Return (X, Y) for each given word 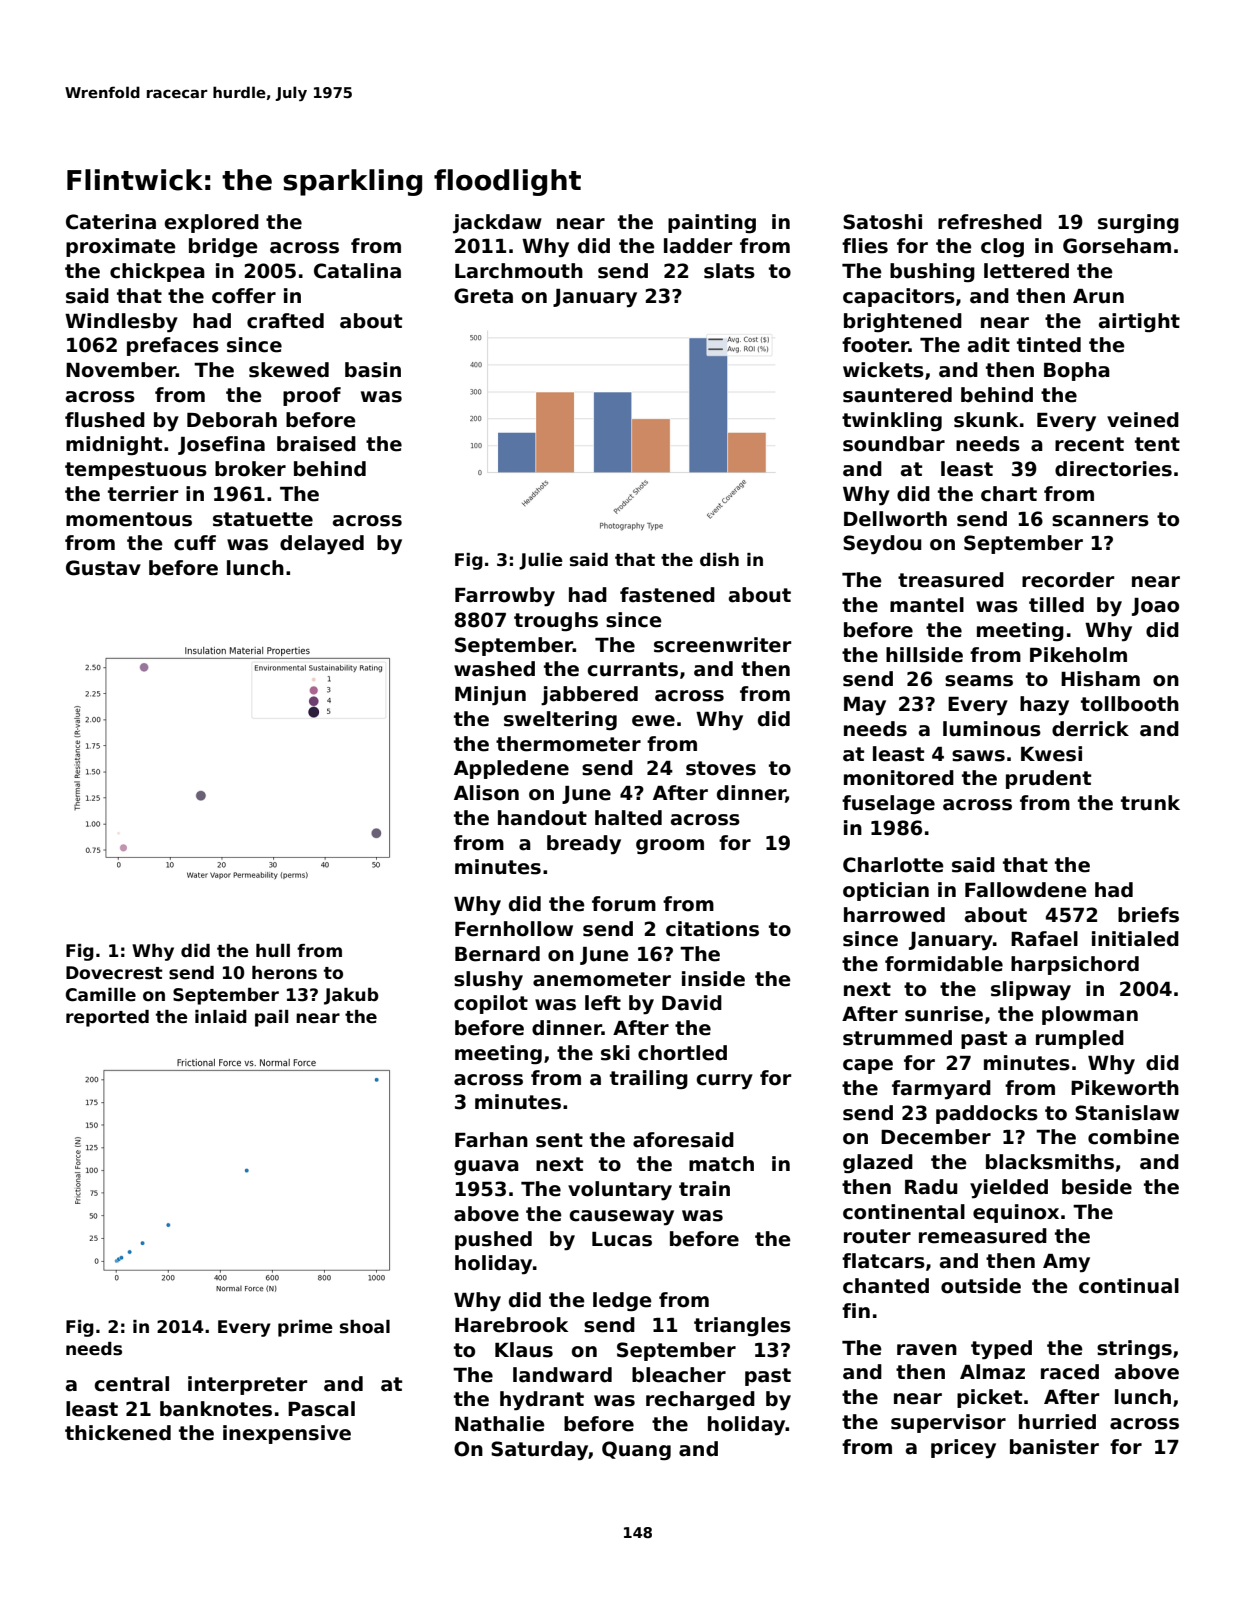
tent (1157, 444)
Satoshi (882, 222)
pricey (963, 1449)
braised (316, 444)
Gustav (103, 568)
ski (615, 1053)
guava (486, 1168)
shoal (365, 1327)
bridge (223, 248)
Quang (636, 1451)
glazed (878, 1164)
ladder (698, 246)
